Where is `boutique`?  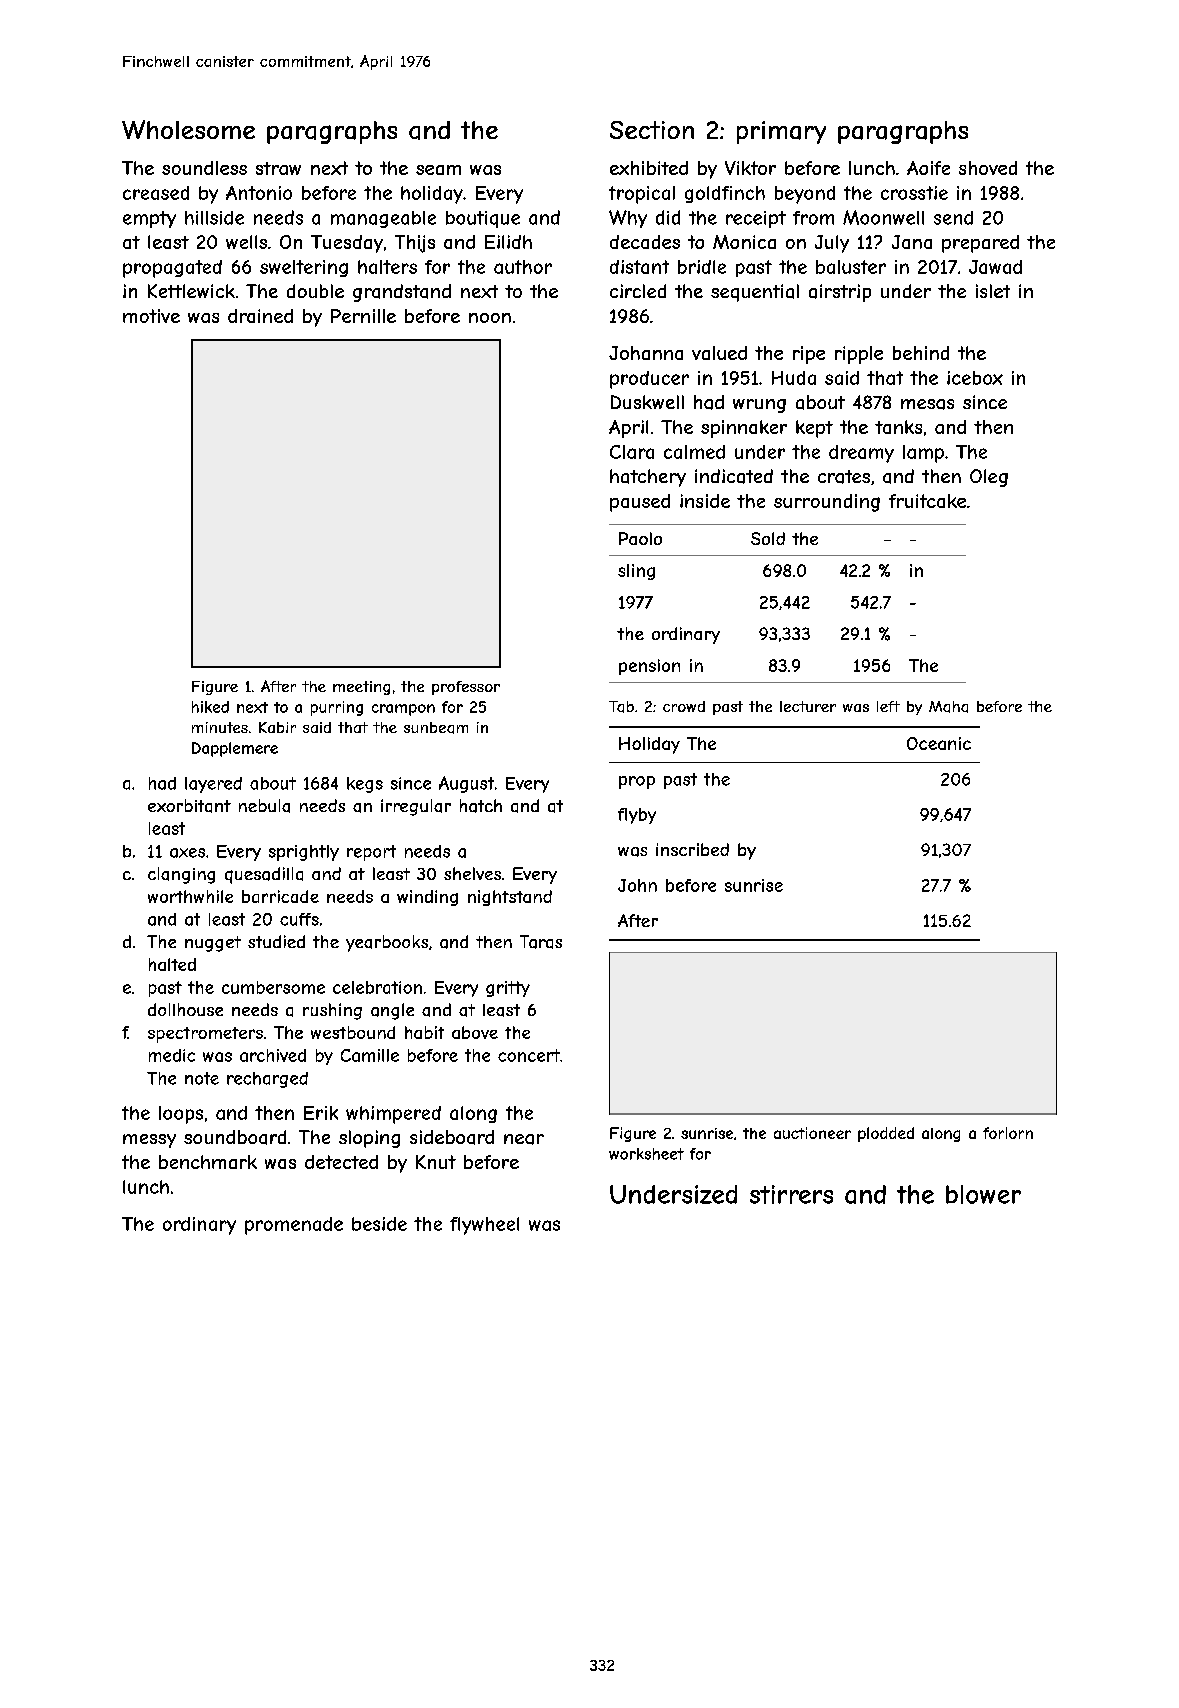
boutique is located at coordinates (483, 219).
